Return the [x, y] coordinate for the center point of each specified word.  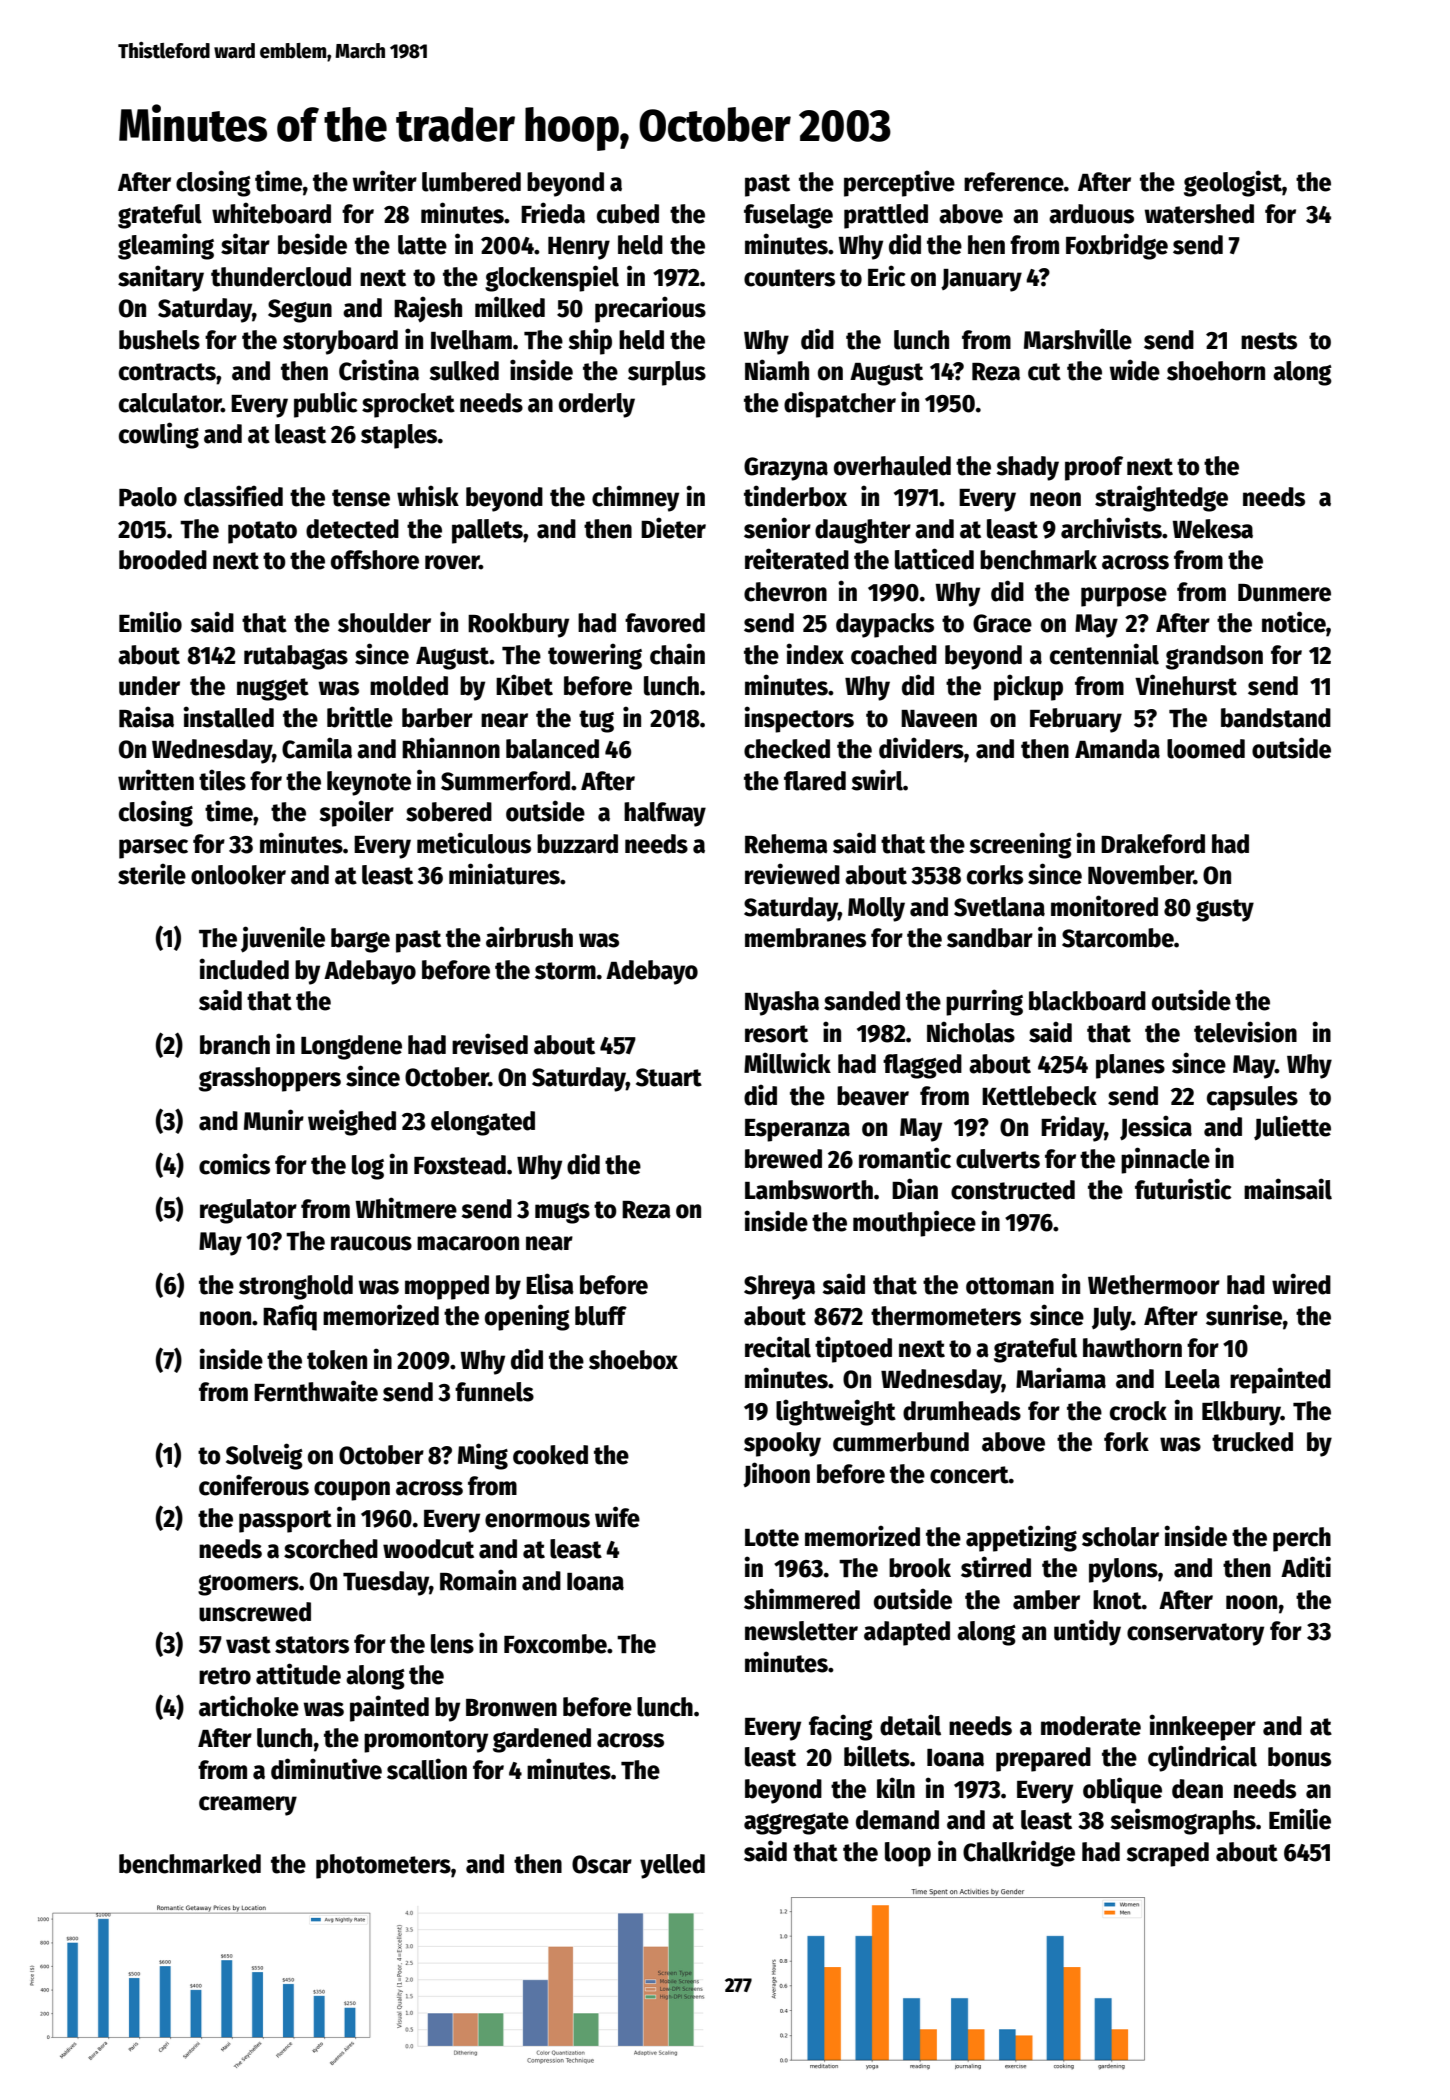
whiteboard [271, 213]
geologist [1233, 183]
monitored [1104, 906]
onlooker [238, 875]
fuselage [788, 216]
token [337, 1360]
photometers [383, 1866]
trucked [1252, 1442]
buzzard [577, 844]
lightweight [836, 1412]
